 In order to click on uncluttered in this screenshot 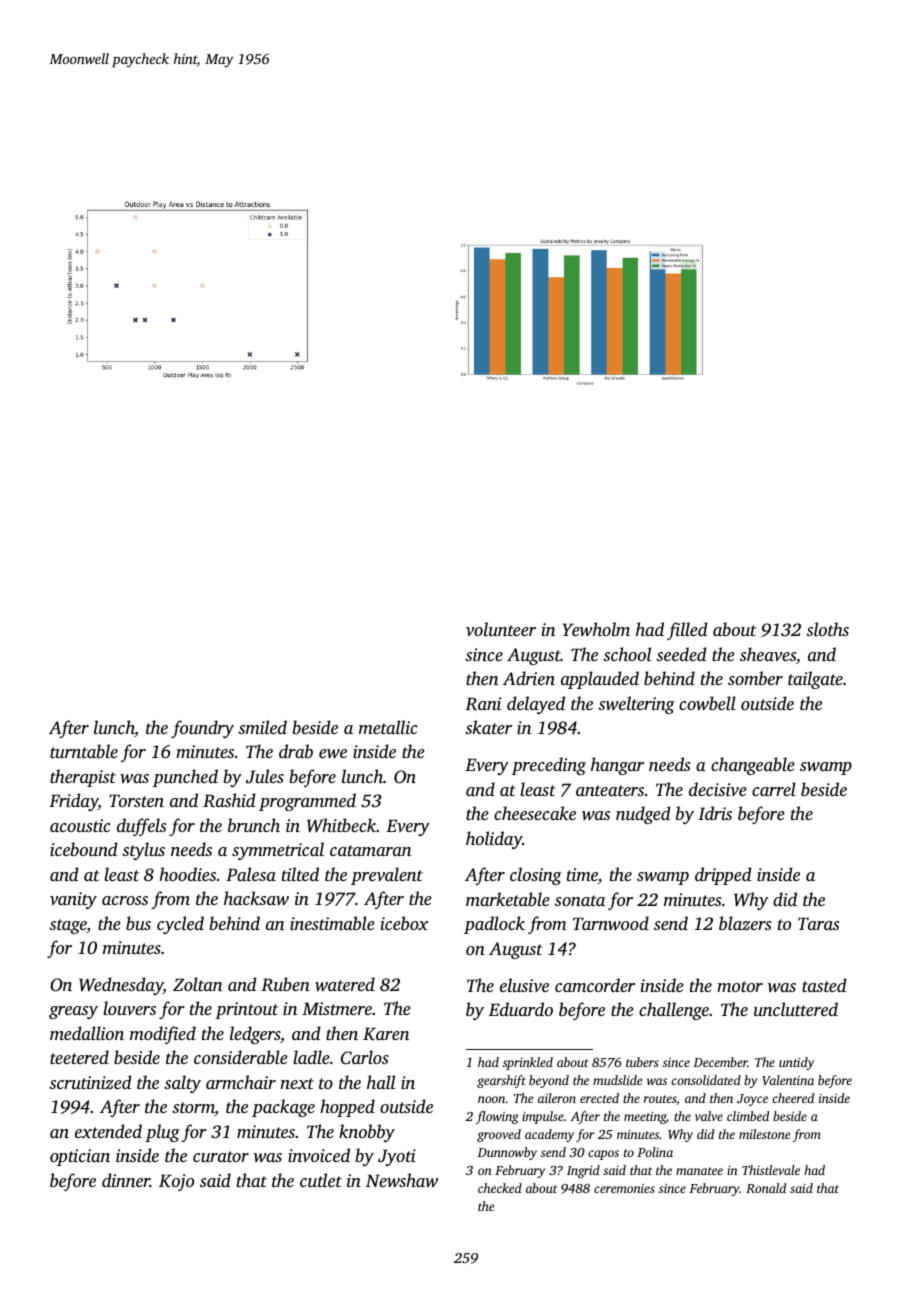, I will do `click(796, 1009)`.
